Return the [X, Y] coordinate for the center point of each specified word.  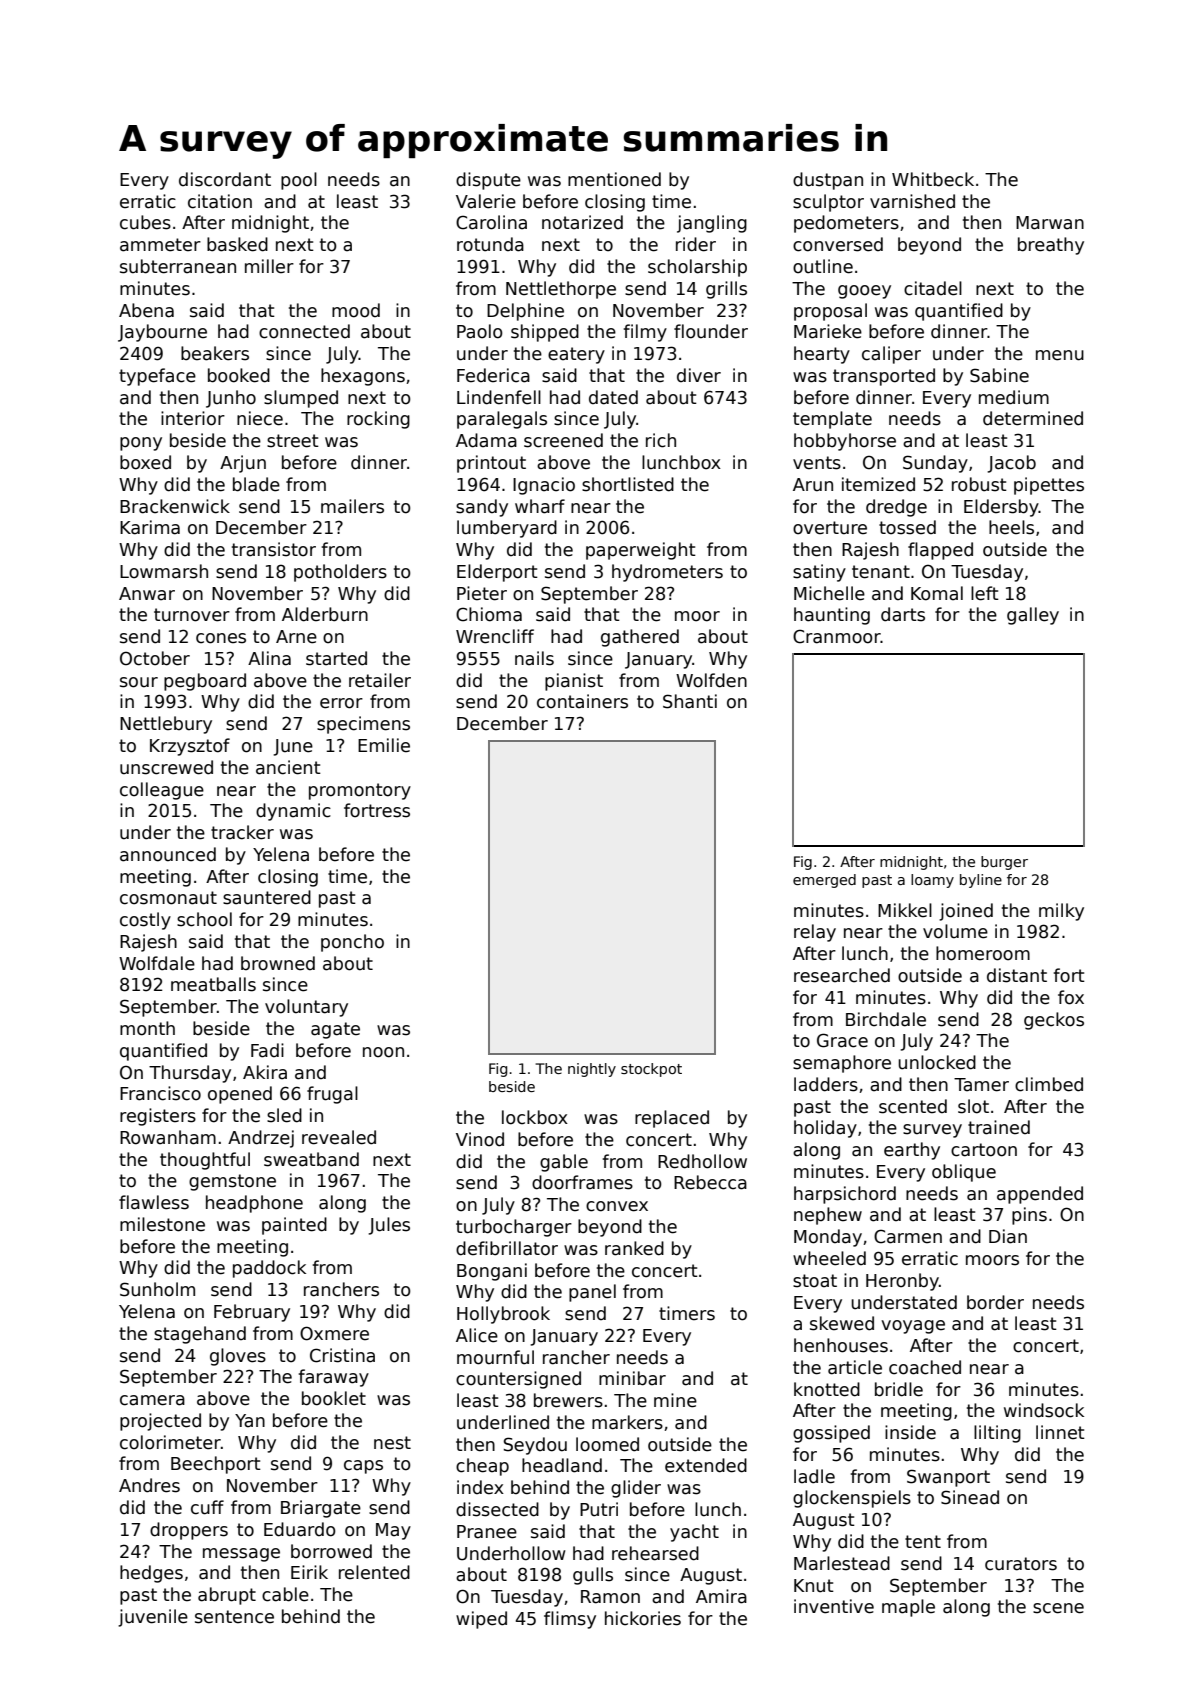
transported [884, 377]
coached [925, 1367]
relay [815, 933]
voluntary [306, 1008]
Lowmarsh [164, 571]
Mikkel [905, 910]
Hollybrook [503, 1315]
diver [699, 375]
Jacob [1011, 464]
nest [392, 1443]
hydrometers [667, 573]
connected [304, 331]
